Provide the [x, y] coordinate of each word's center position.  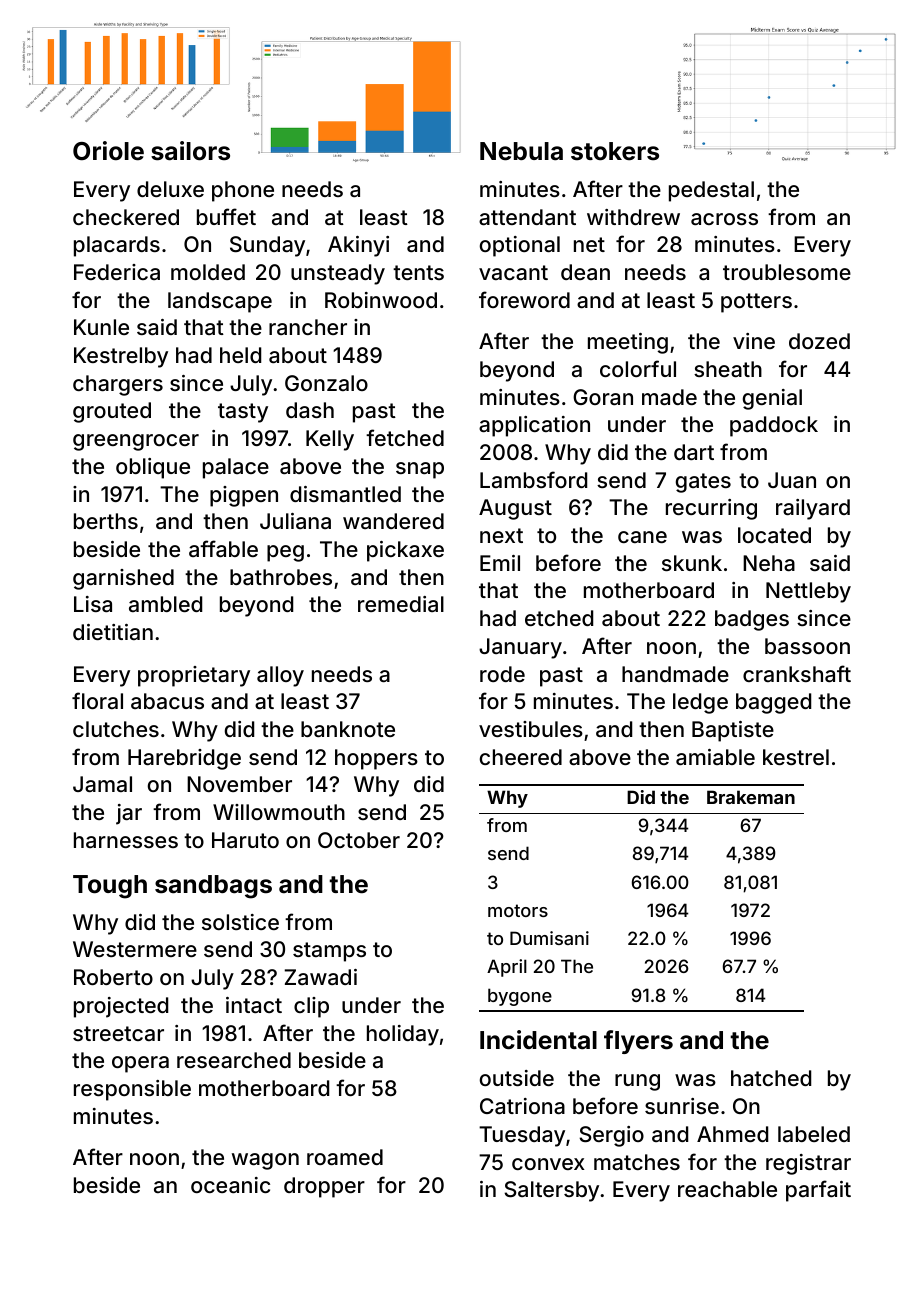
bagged [773, 703]
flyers [638, 1042]
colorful [638, 368]
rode [502, 674]
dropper [324, 1187]
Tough [110, 887]
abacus [167, 701]
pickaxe [405, 551]
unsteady [338, 274]
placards [117, 246]
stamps [329, 952]
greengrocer [136, 442]
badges [752, 620]
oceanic [230, 1185]
